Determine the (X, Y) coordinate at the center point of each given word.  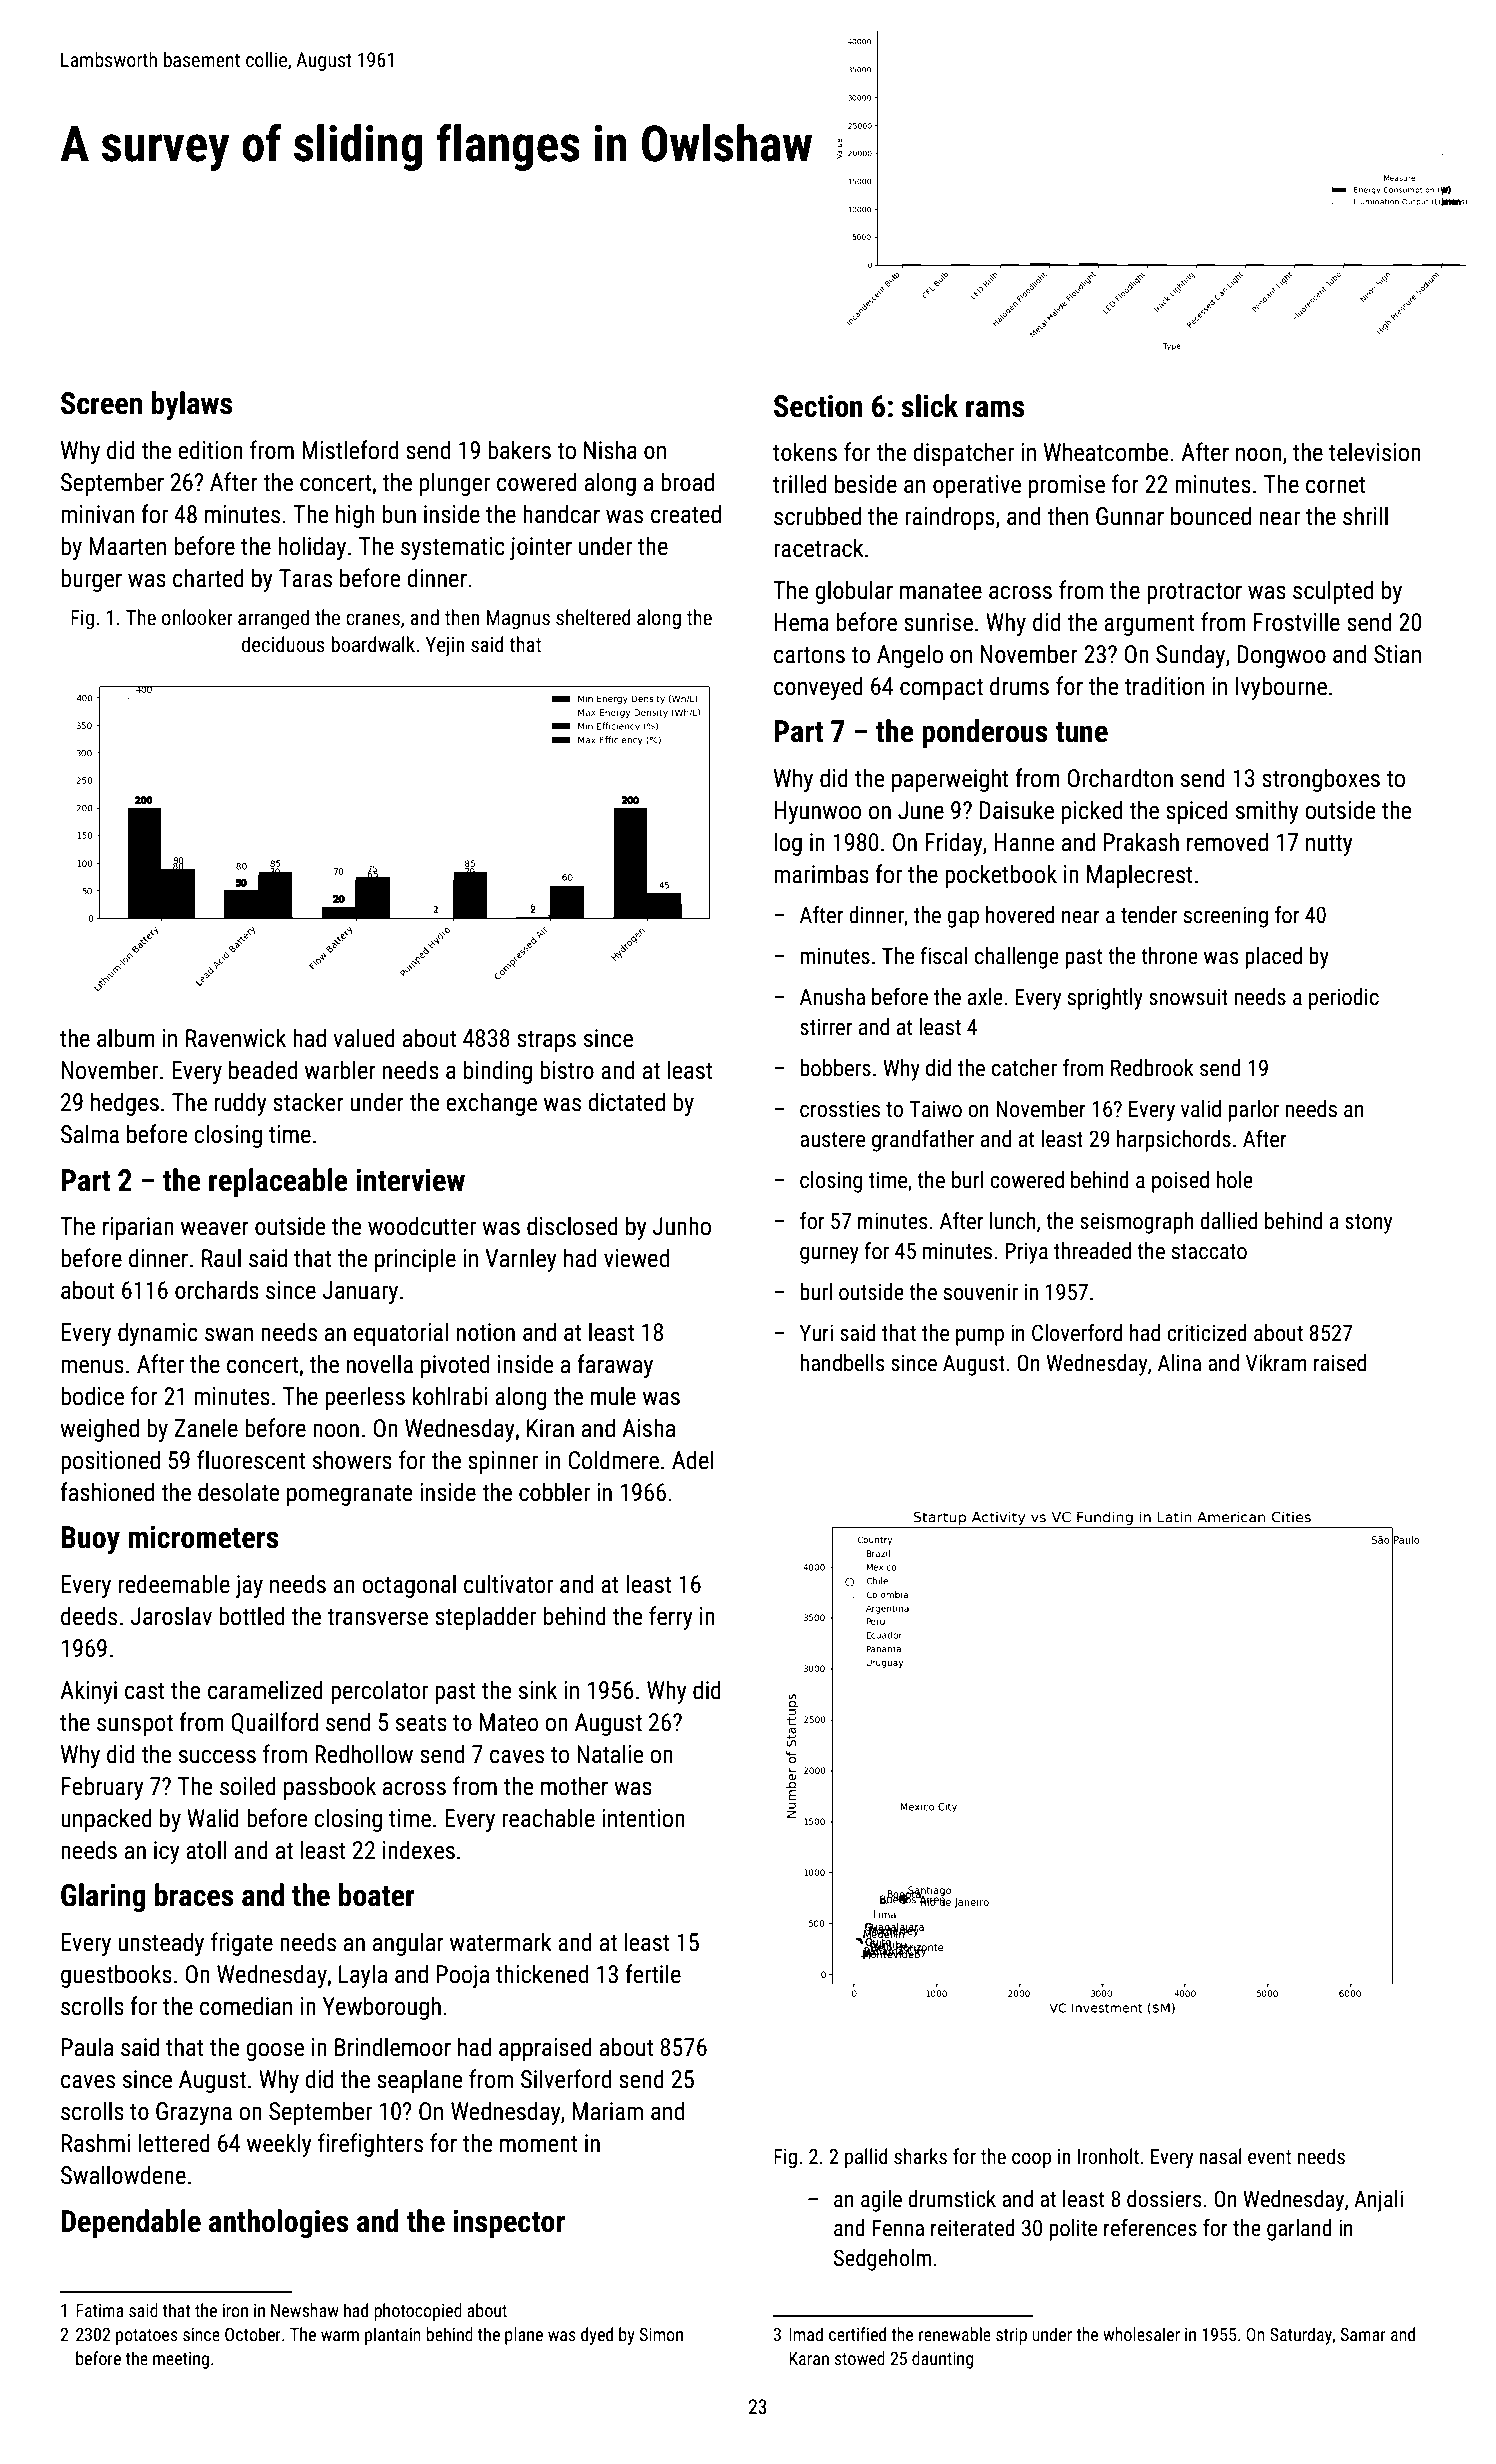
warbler (340, 1070)
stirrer (826, 1027)
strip (1011, 2336)
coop (1031, 2160)
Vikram (1276, 1363)
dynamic (158, 1334)
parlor (1253, 1111)
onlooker (197, 617)
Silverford (566, 2079)
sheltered (593, 617)
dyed (597, 2336)
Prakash (1141, 842)
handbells (842, 1363)
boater (377, 1895)
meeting (181, 2360)
